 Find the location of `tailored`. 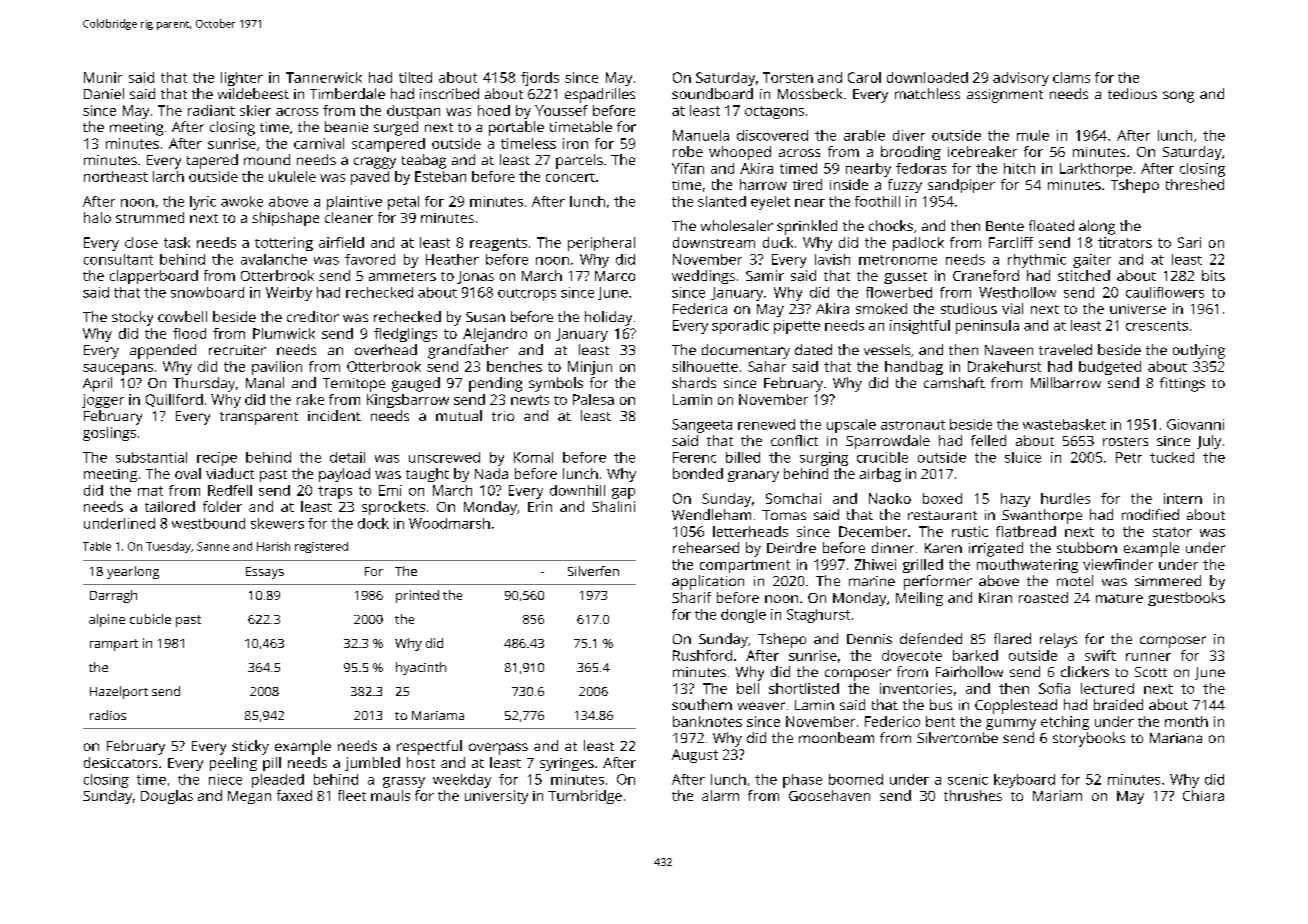

tailored is located at coordinates (170, 506).
